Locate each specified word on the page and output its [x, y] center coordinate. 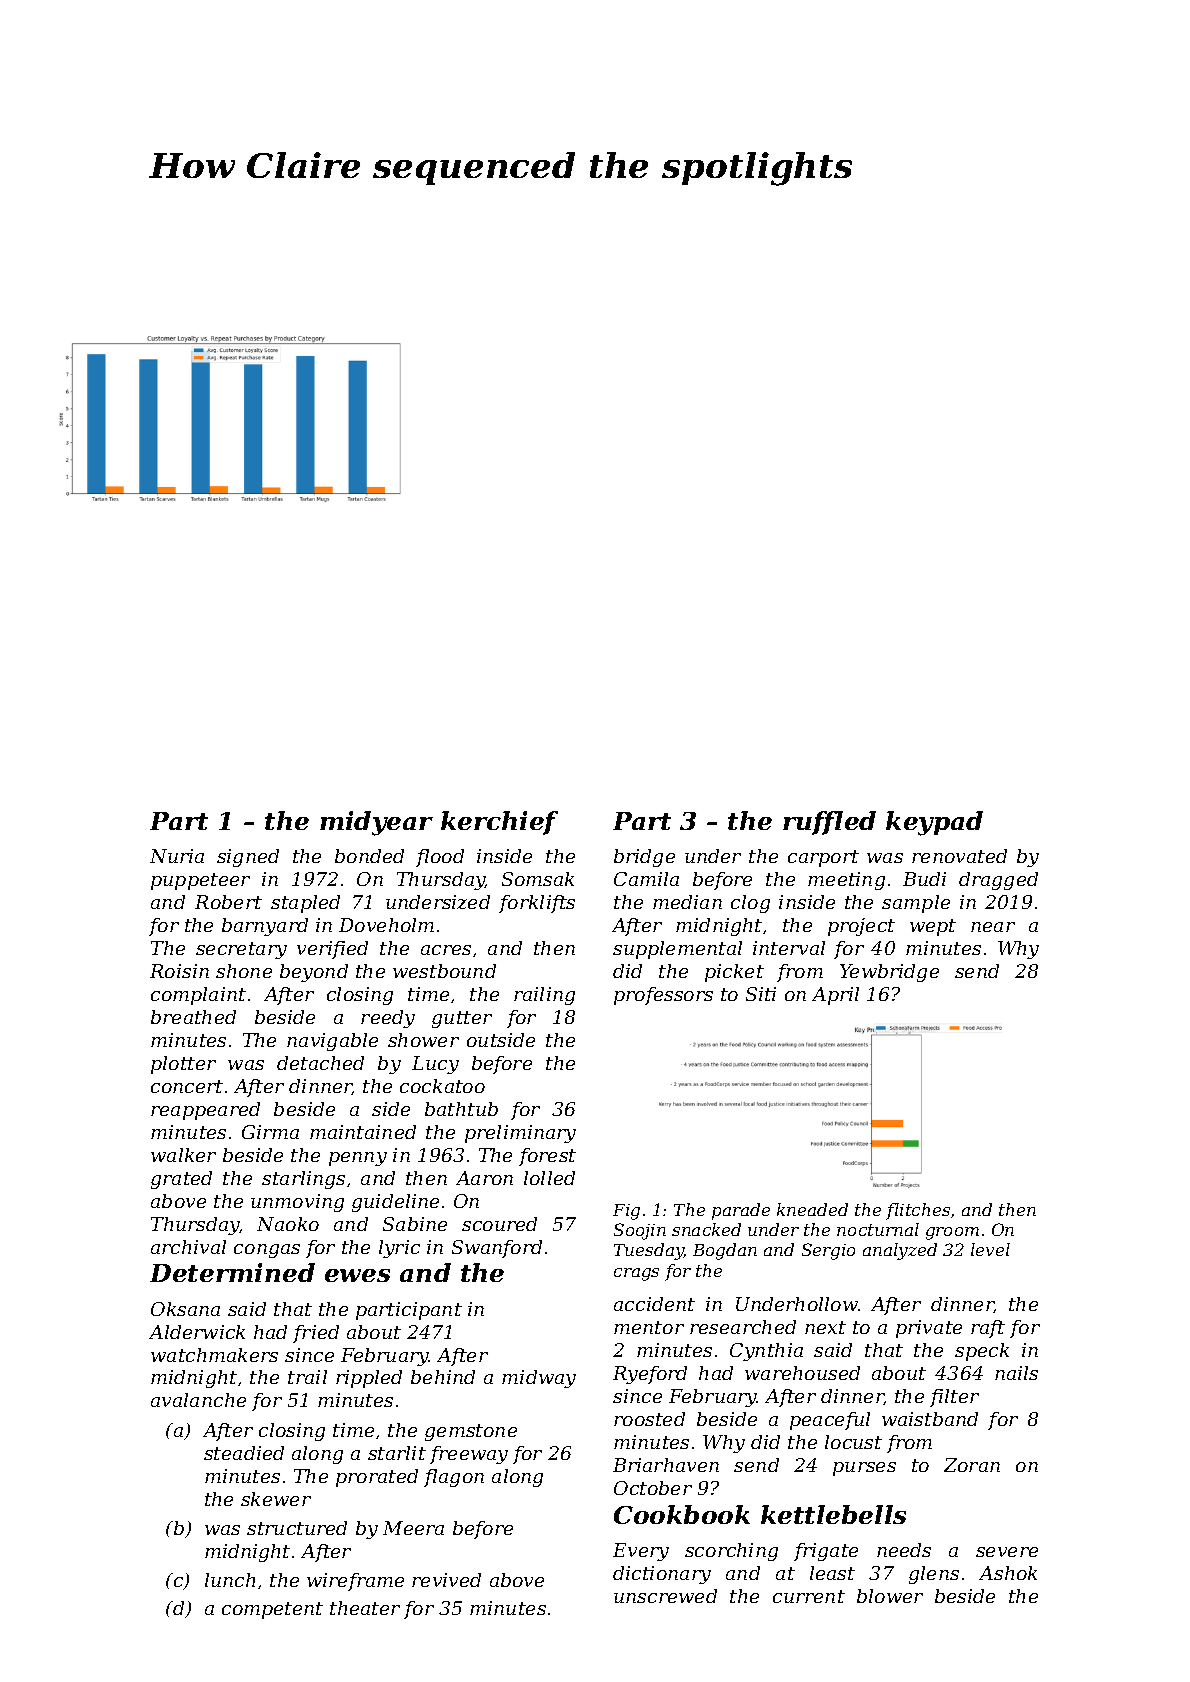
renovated [959, 856]
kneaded [812, 1209]
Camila [646, 879]
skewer [276, 1499]
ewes [357, 1275]
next [825, 1327]
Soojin [640, 1231]
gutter [462, 1019]
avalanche [198, 1400]
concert [187, 1086]
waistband [930, 1419]
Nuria [177, 856]
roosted [649, 1419]
